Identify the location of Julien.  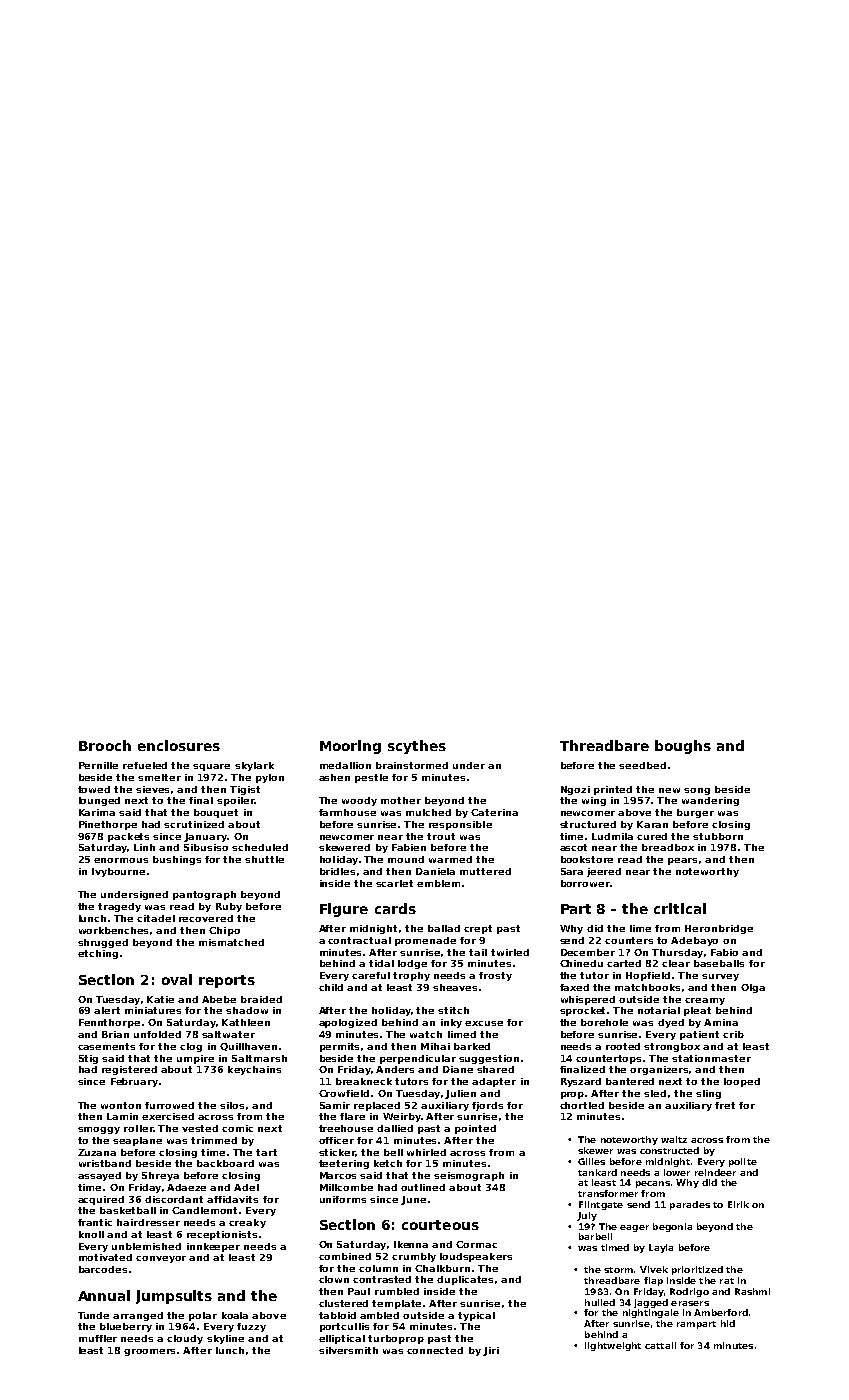
(460, 1094).
